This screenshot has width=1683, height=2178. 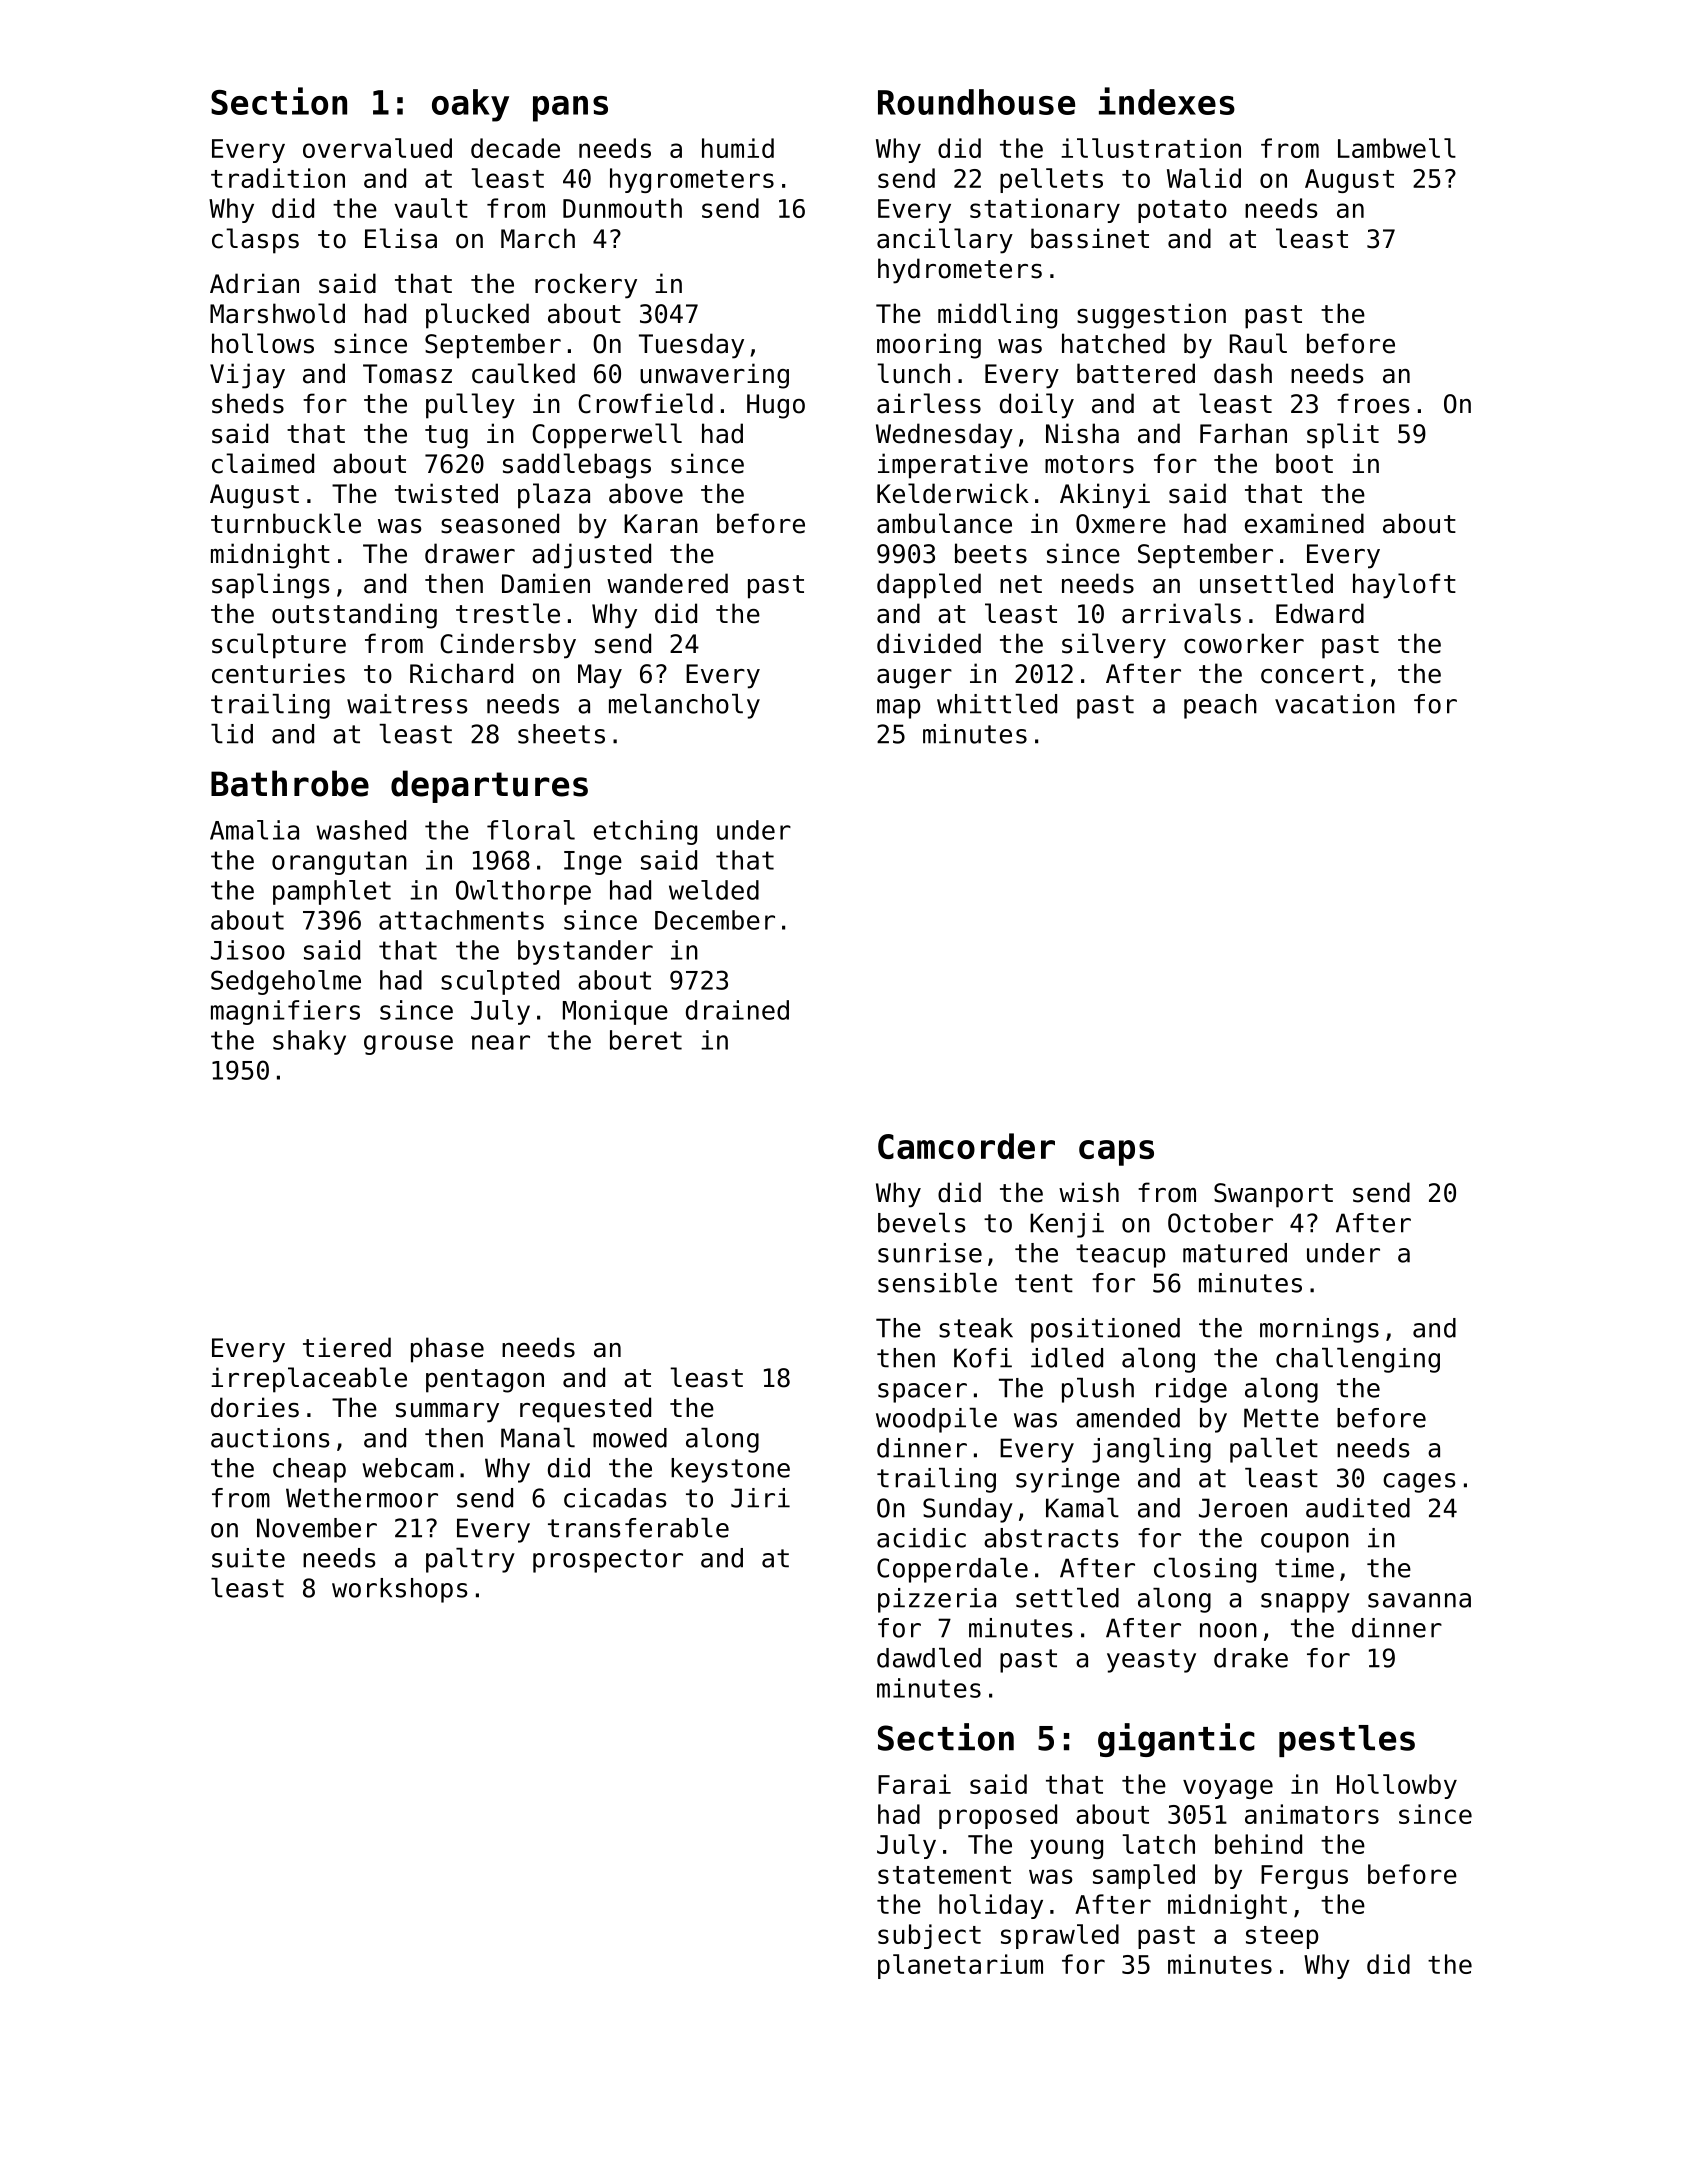 What do you see at coordinates (976, 102) in the screenshot?
I see `Roundhouse` at bounding box center [976, 102].
